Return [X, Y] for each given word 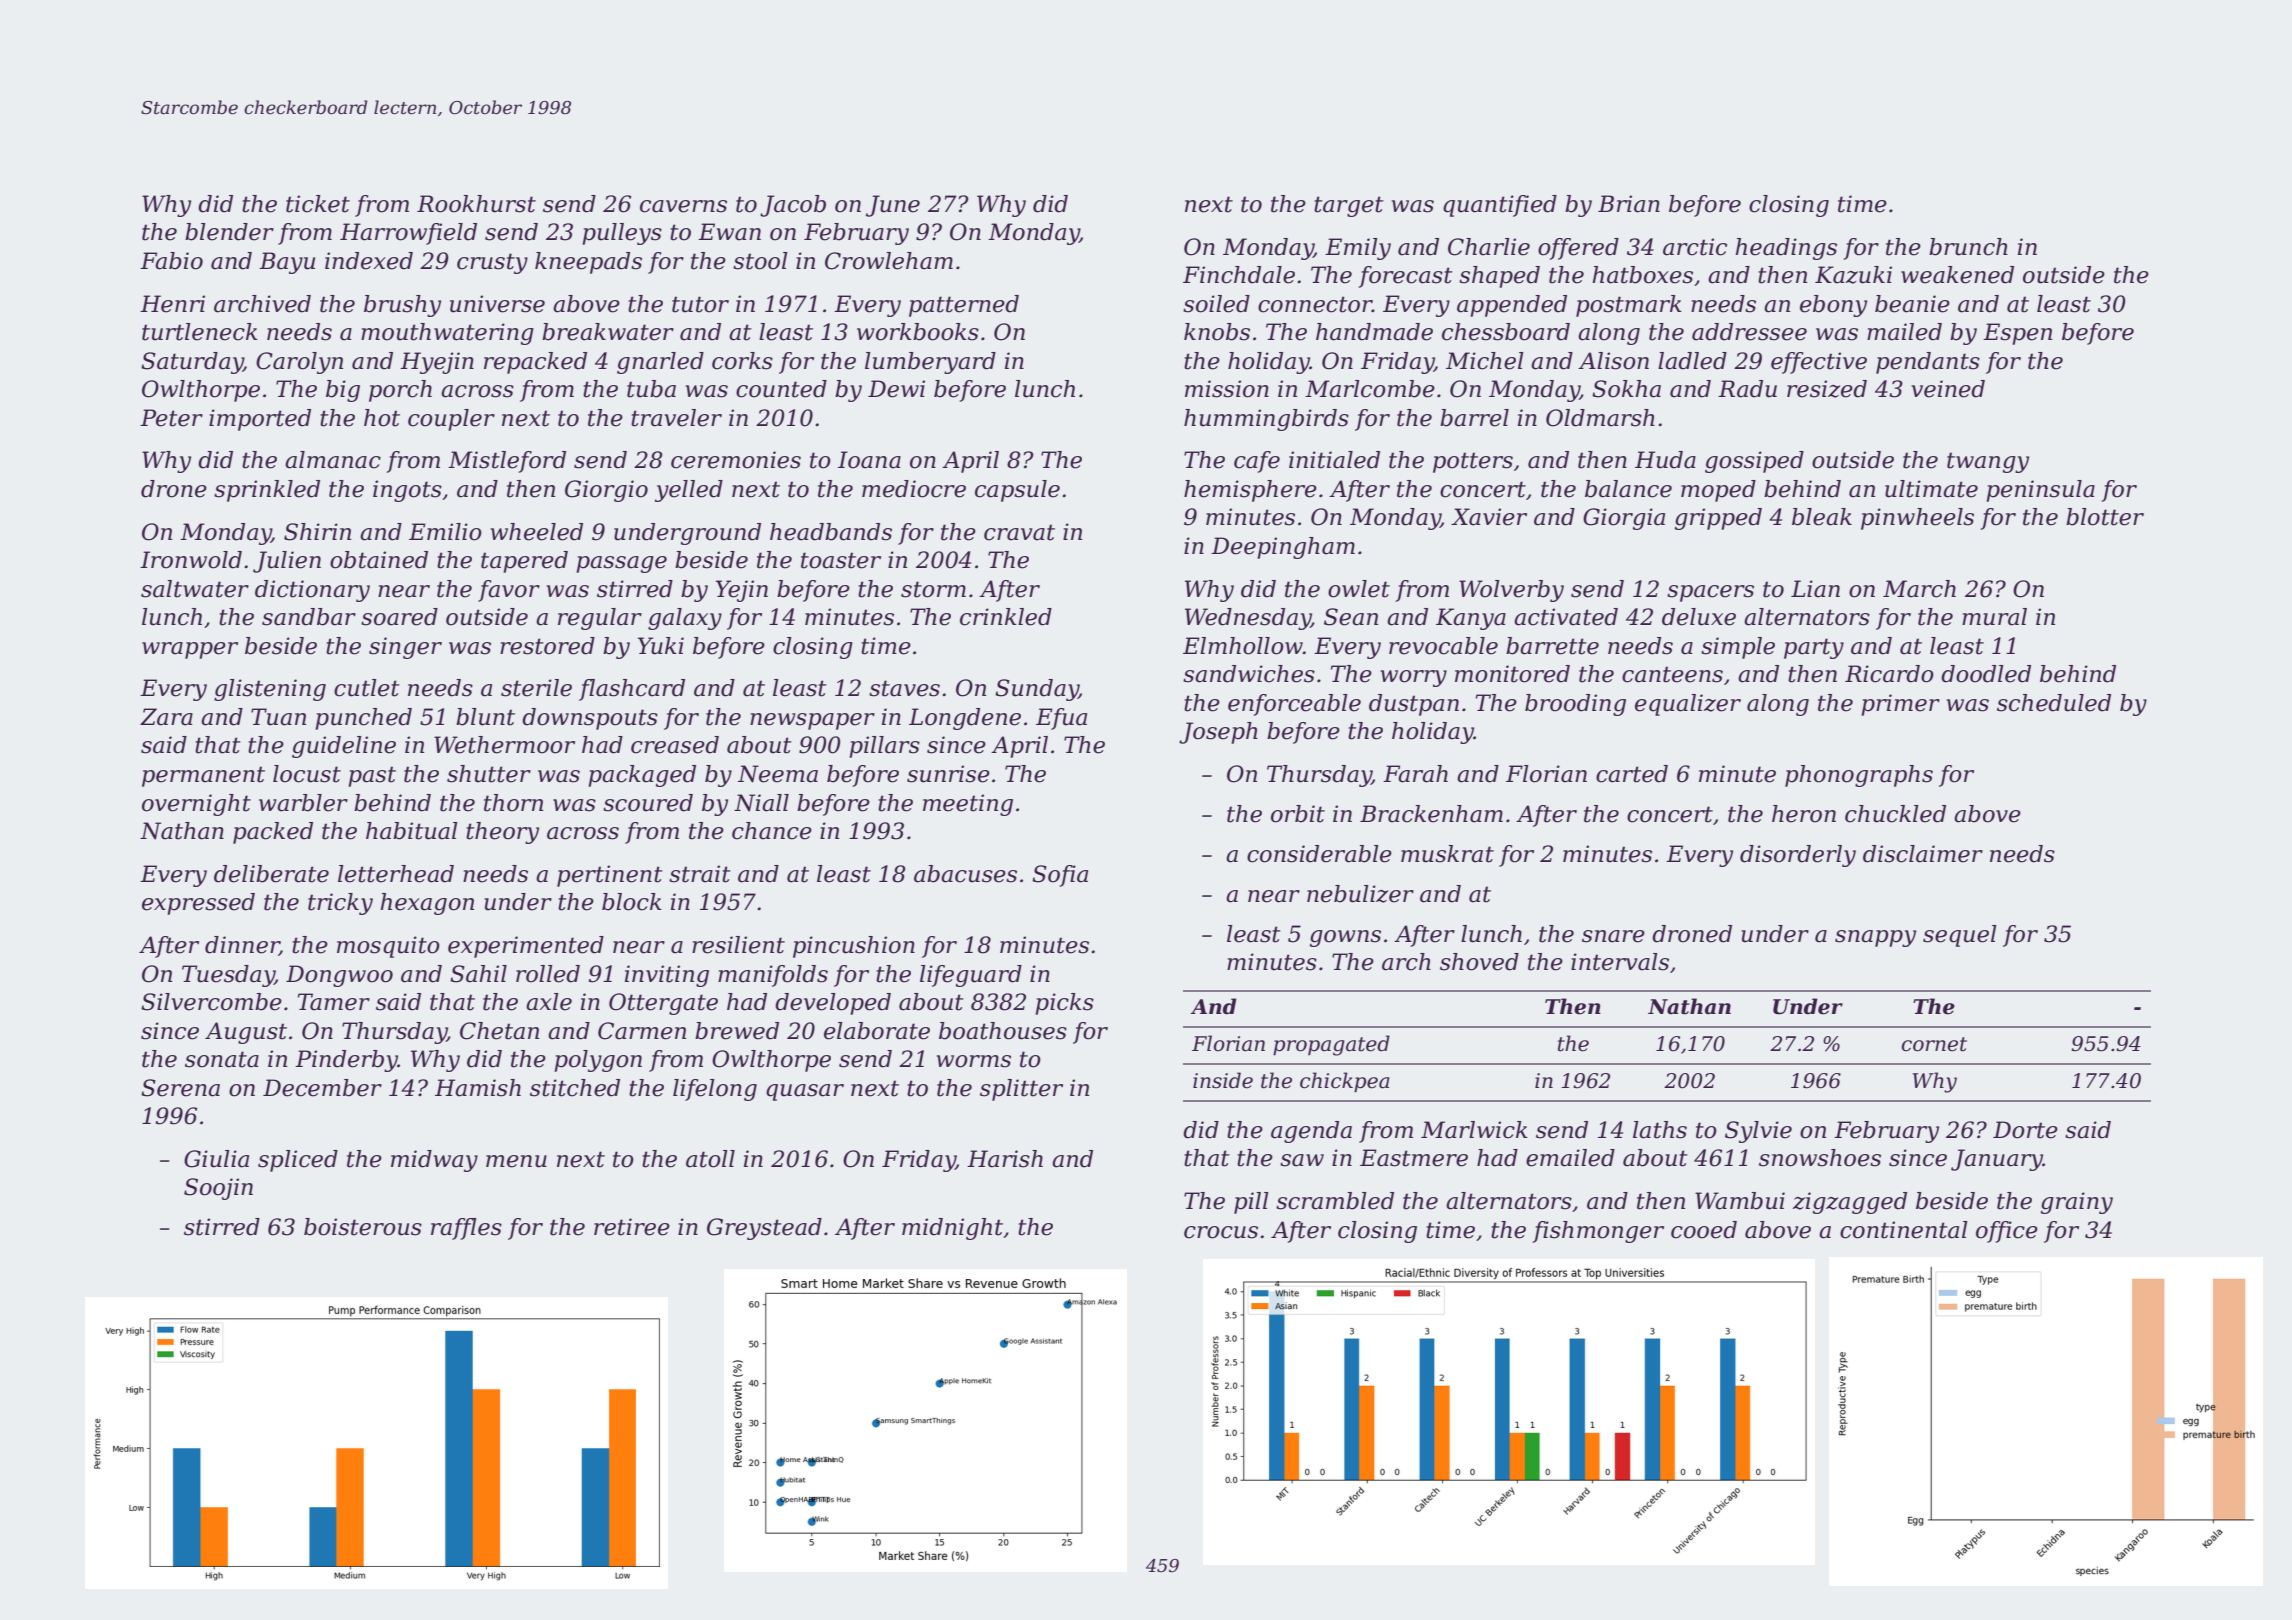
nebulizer [1360, 894]
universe [497, 304]
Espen [2017, 334]
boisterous [363, 1227]
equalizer [1688, 705]
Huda [1665, 460]
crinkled [1006, 617]
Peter [171, 418]
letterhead [396, 874]
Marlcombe [1370, 389]
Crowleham [889, 261]
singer [405, 648]
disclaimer [1923, 854]
